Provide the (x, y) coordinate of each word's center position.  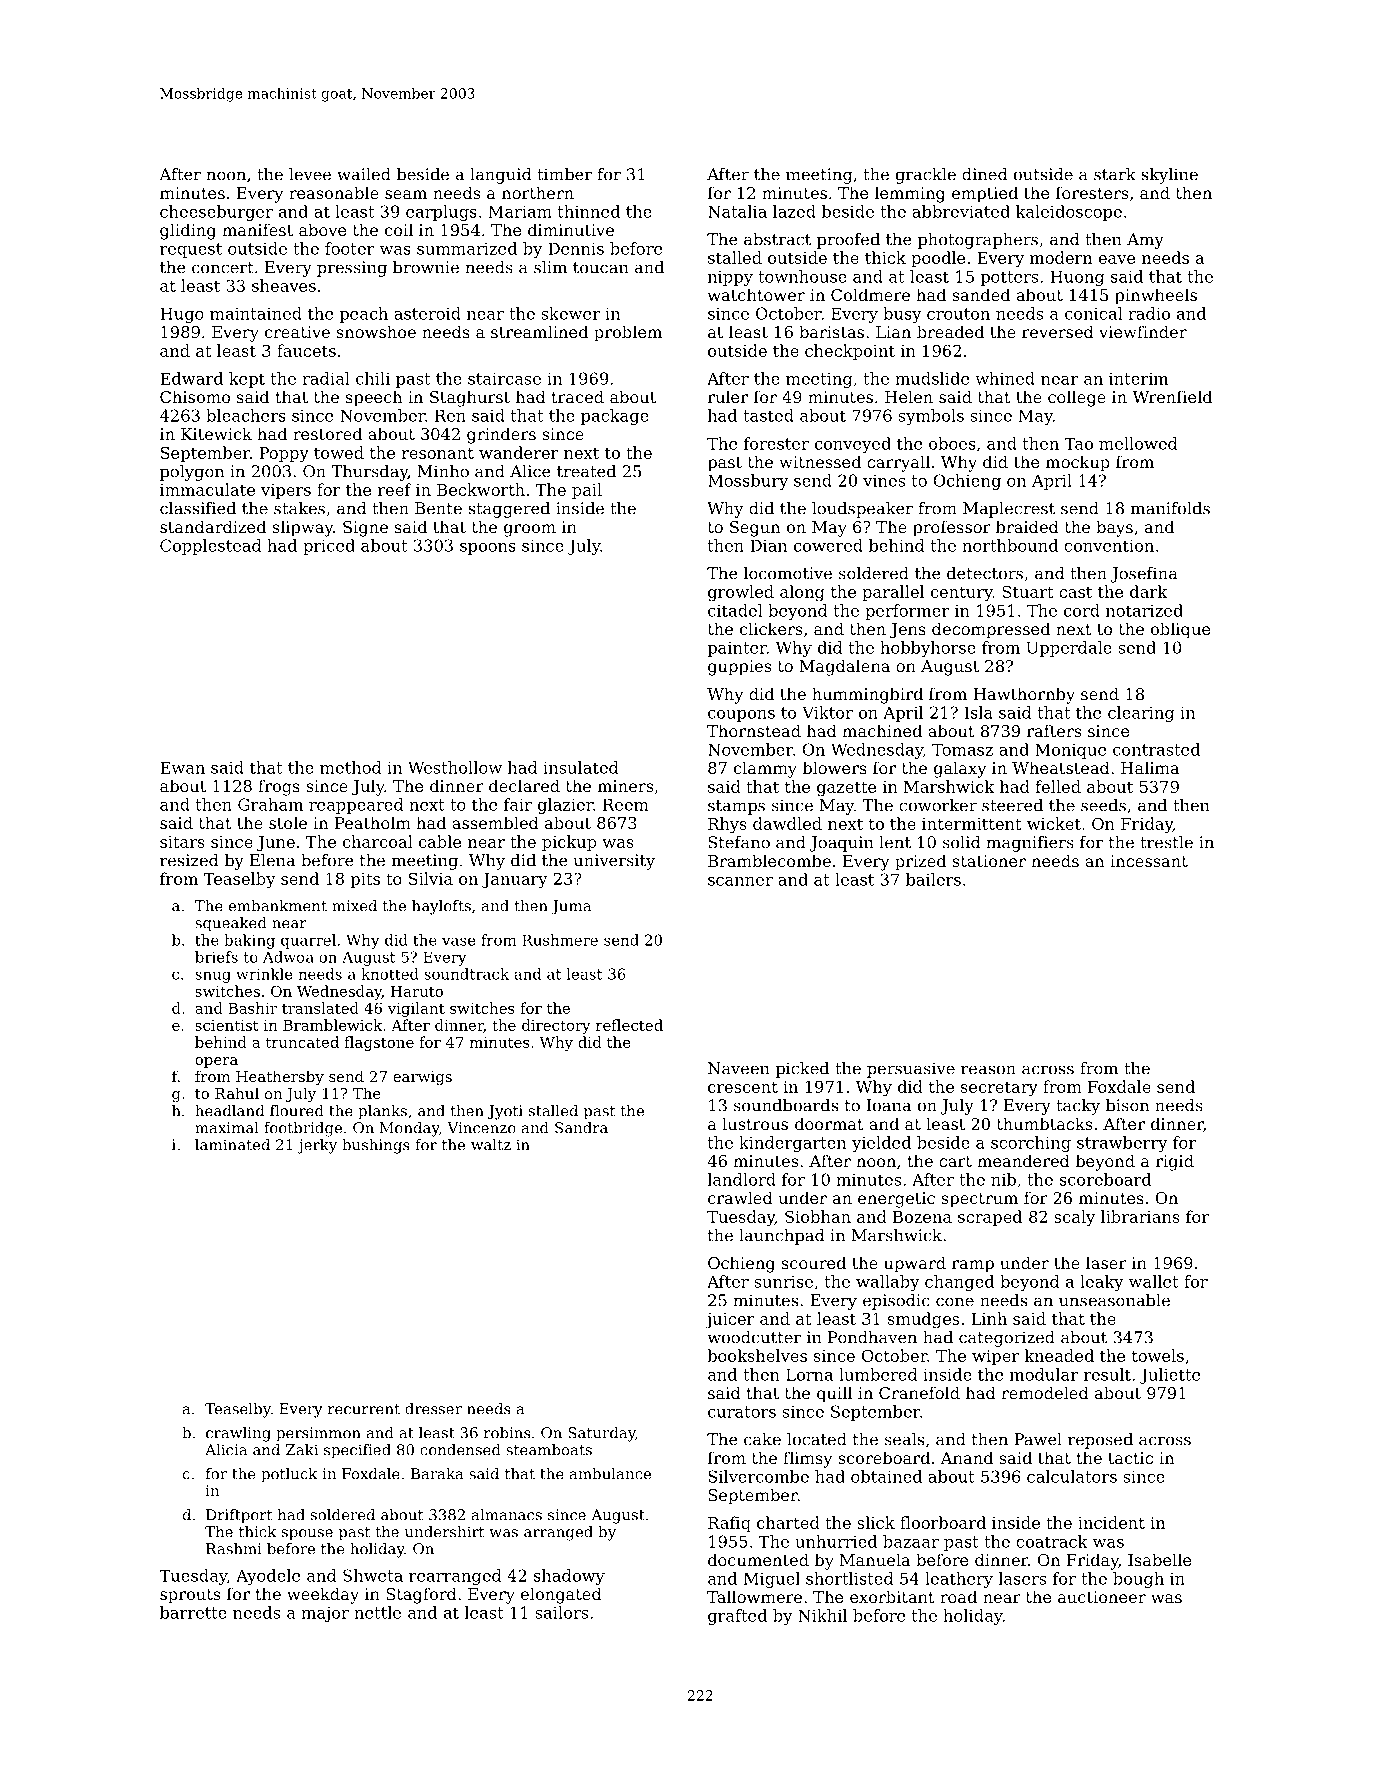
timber (564, 174)
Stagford (421, 1595)
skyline (1169, 176)
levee (310, 174)
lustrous (755, 1123)
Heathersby (280, 1078)
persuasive (911, 1070)
